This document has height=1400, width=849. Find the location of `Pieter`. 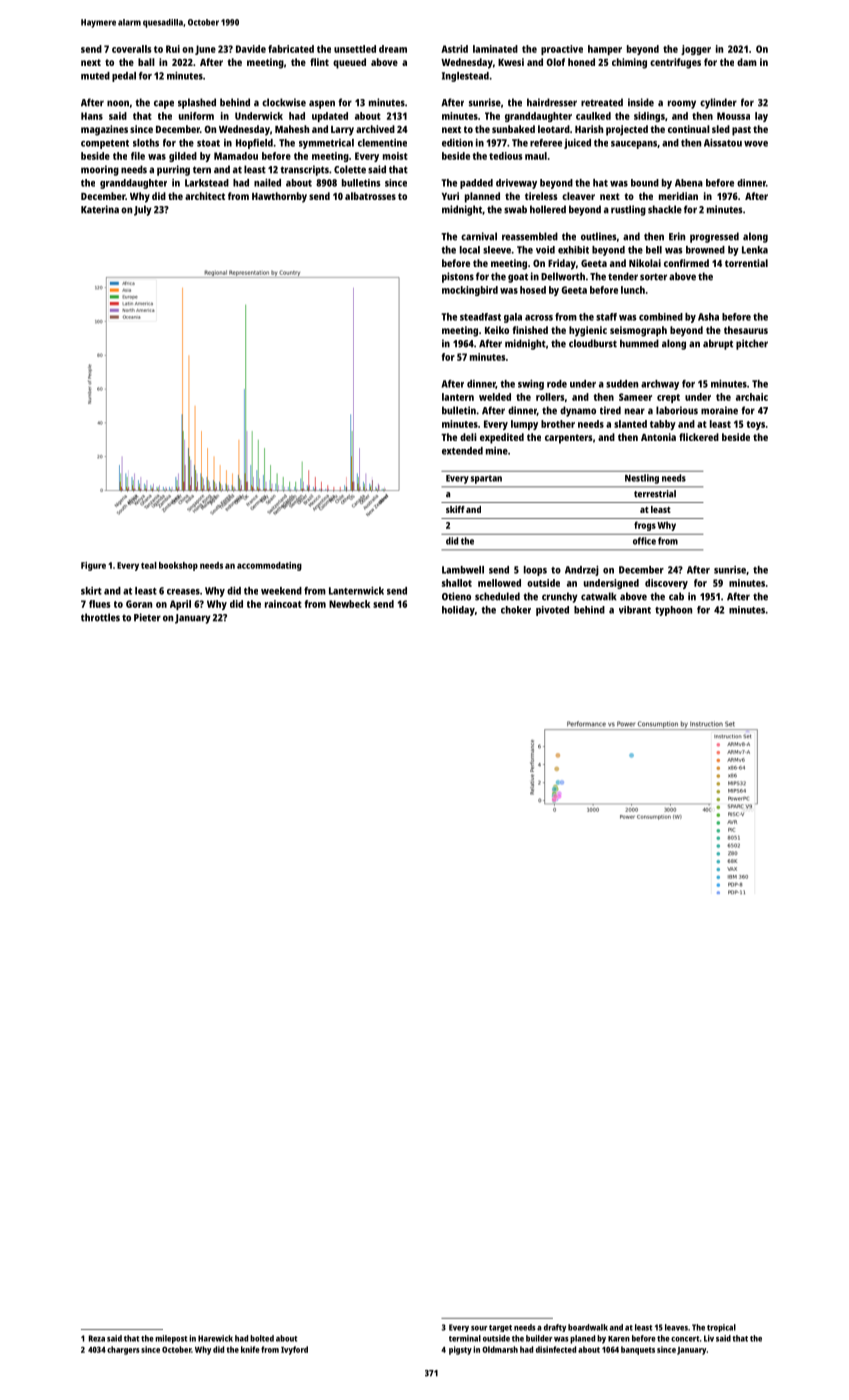

Pieter is located at coordinates (147, 617).
